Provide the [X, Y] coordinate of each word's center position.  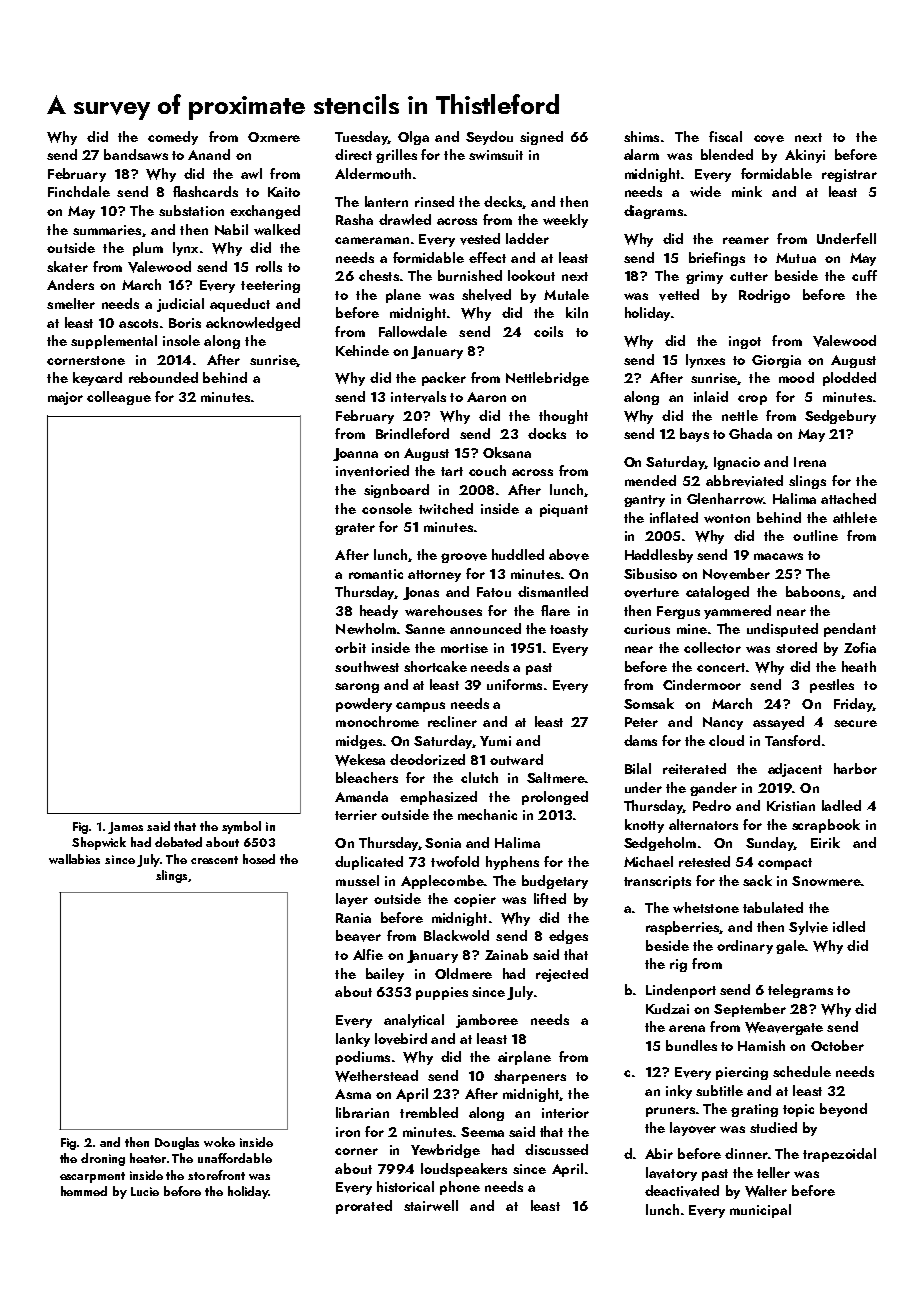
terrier [356, 815]
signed [541, 138]
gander [713, 789]
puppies [442, 993]
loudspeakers [464, 1170]
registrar [849, 175]
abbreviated [744, 481]
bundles [691, 1045]
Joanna [355, 454]
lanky [353, 1040]
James [125, 828]
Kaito [284, 192]
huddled [518, 554]
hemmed [84, 1191]
